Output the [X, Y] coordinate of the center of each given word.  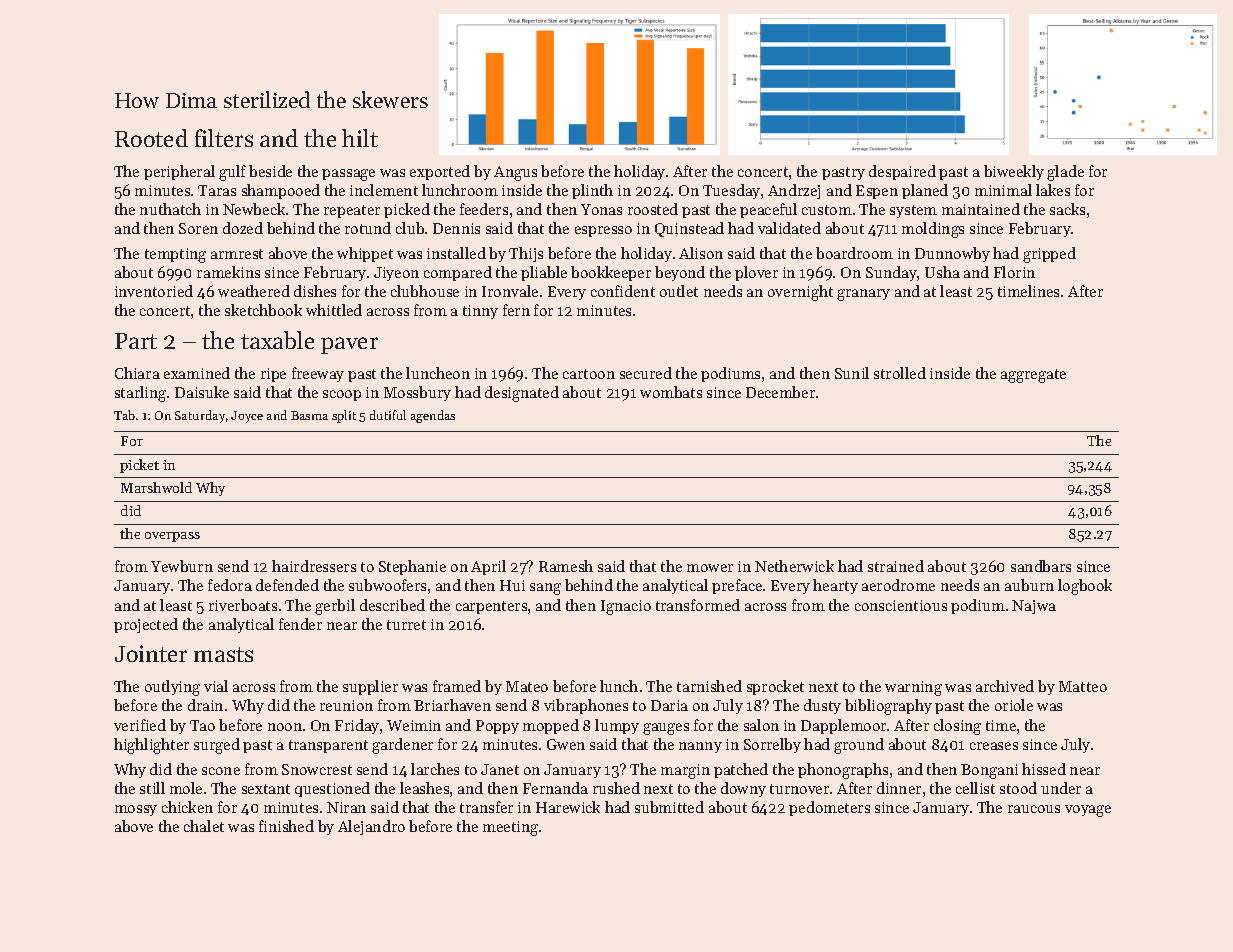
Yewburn [182, 566]
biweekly [1014, 172]
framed [457, 686]
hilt [360, 138]
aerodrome [898, 585]
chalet [204, 826]
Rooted [151, 138]
